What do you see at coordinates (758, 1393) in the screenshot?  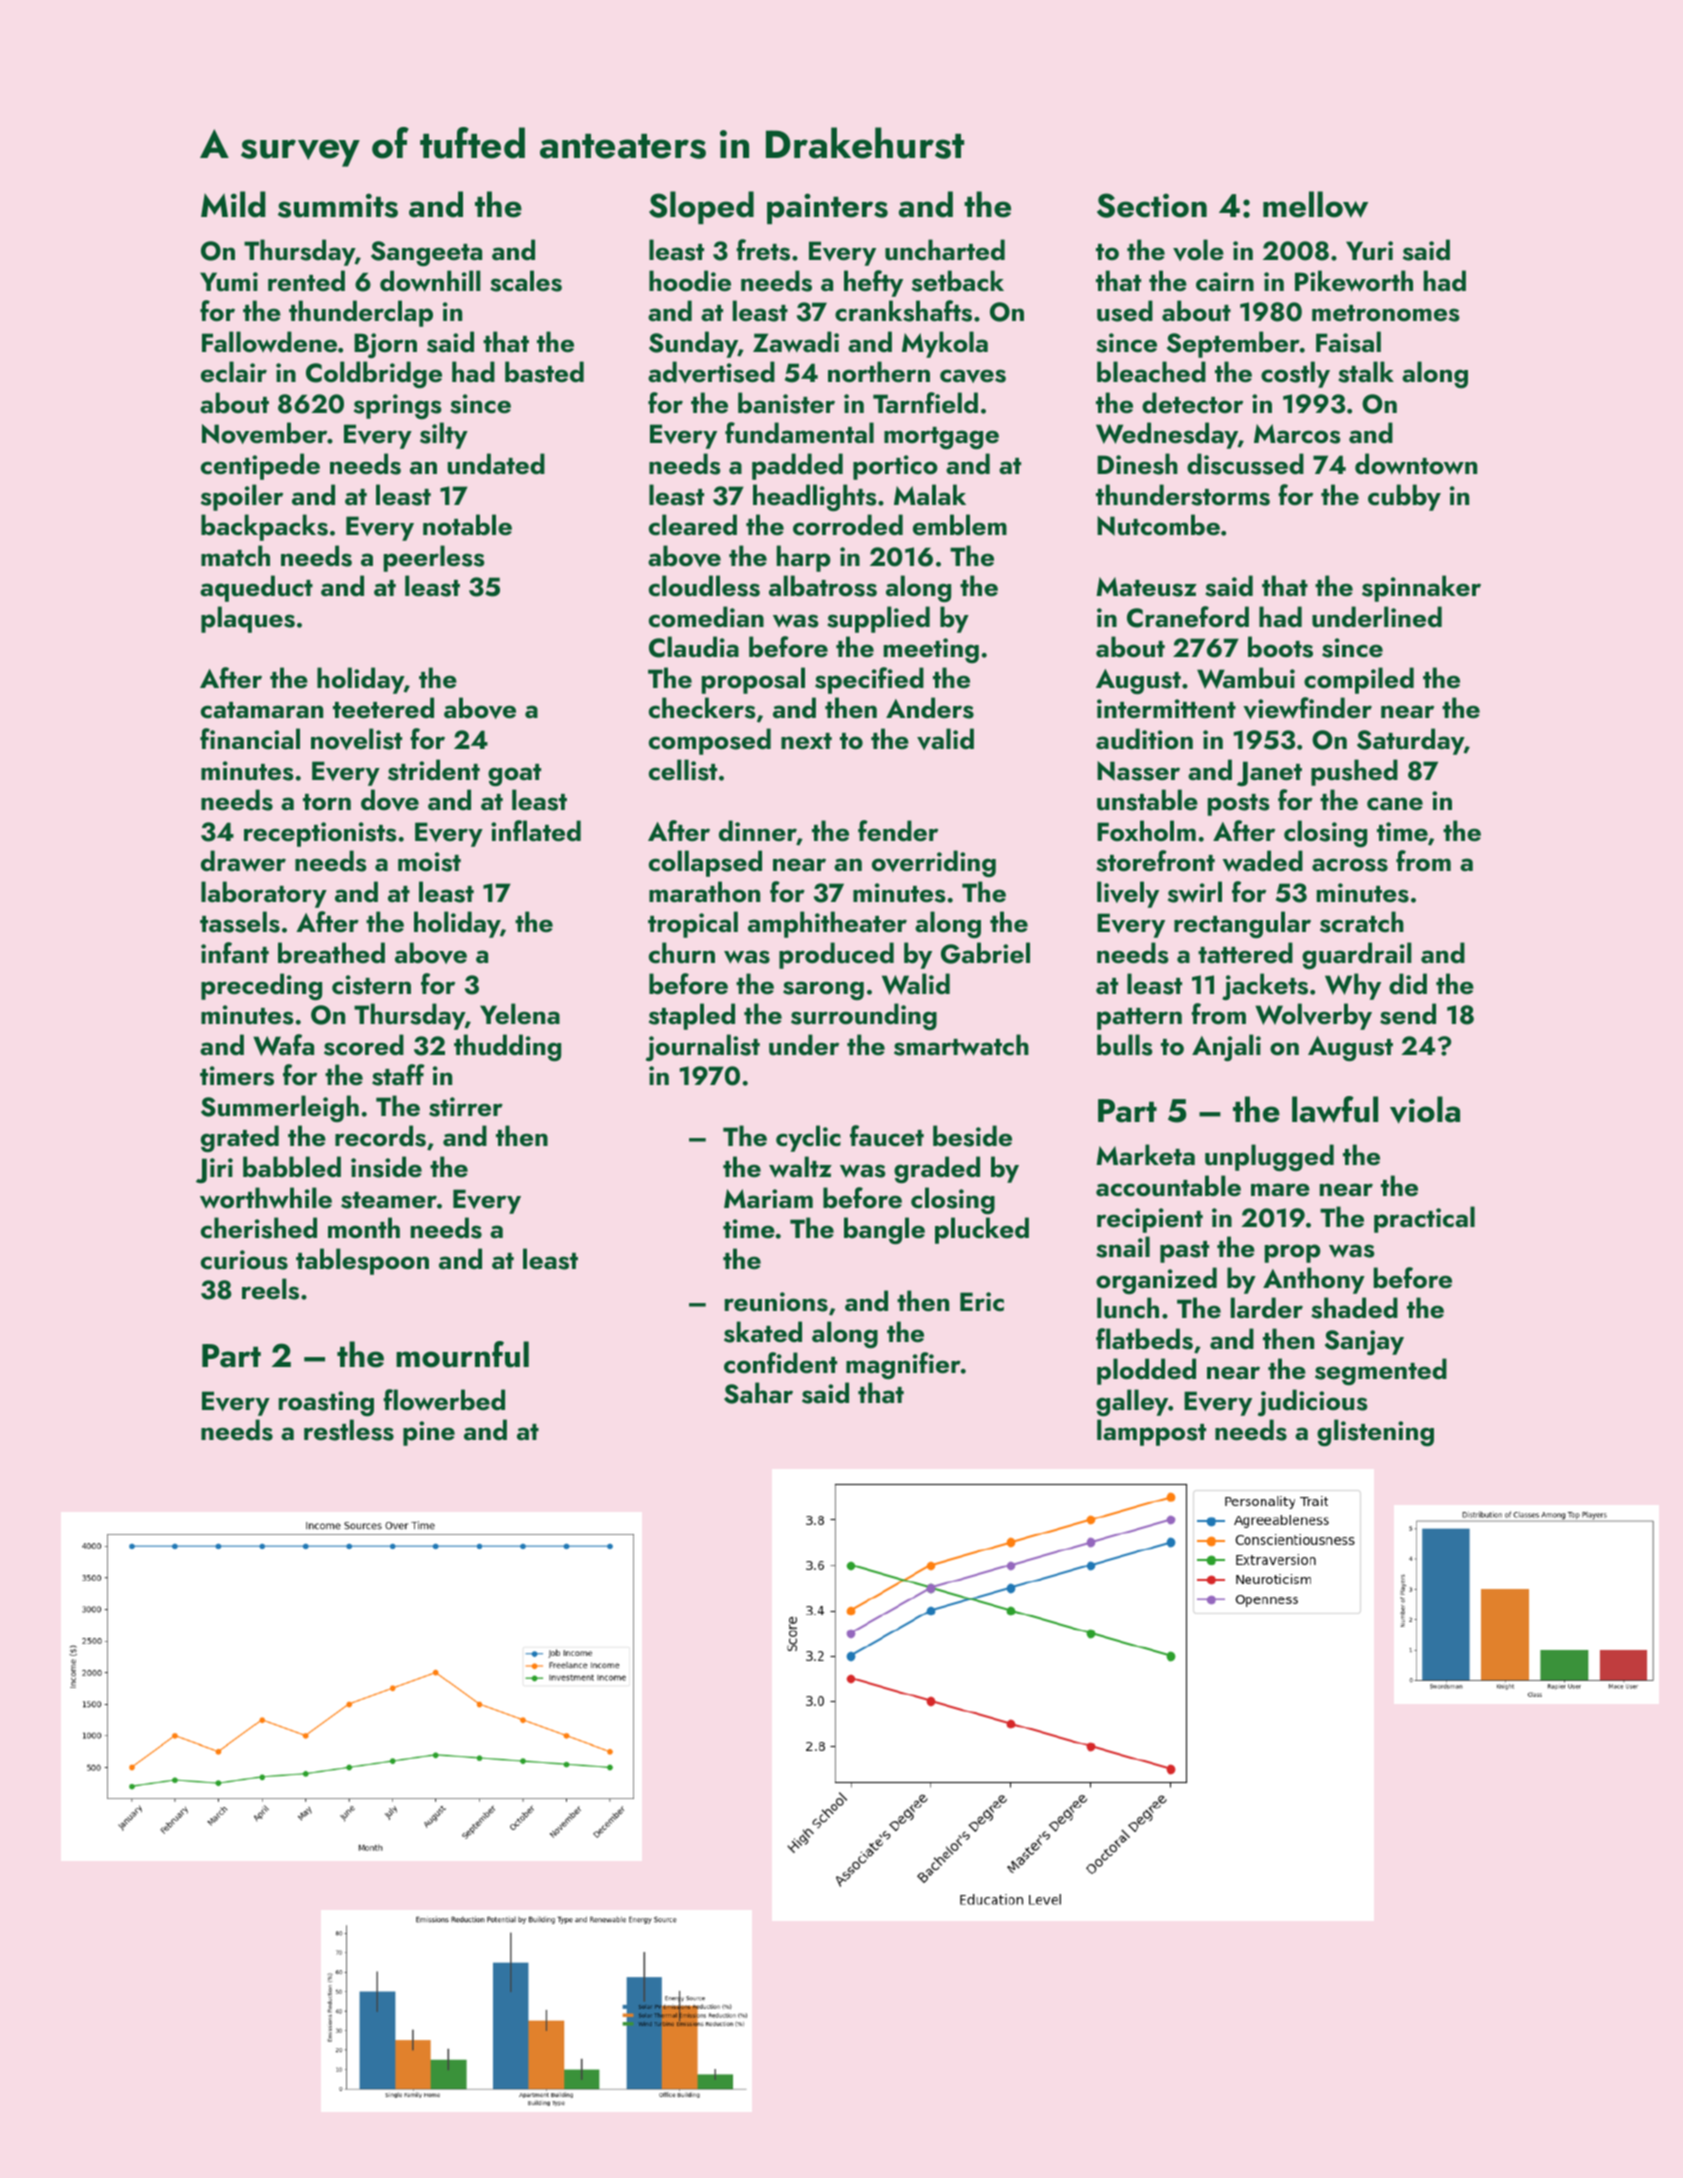 I see `Sahar` at bounding box center [758, 1393].
